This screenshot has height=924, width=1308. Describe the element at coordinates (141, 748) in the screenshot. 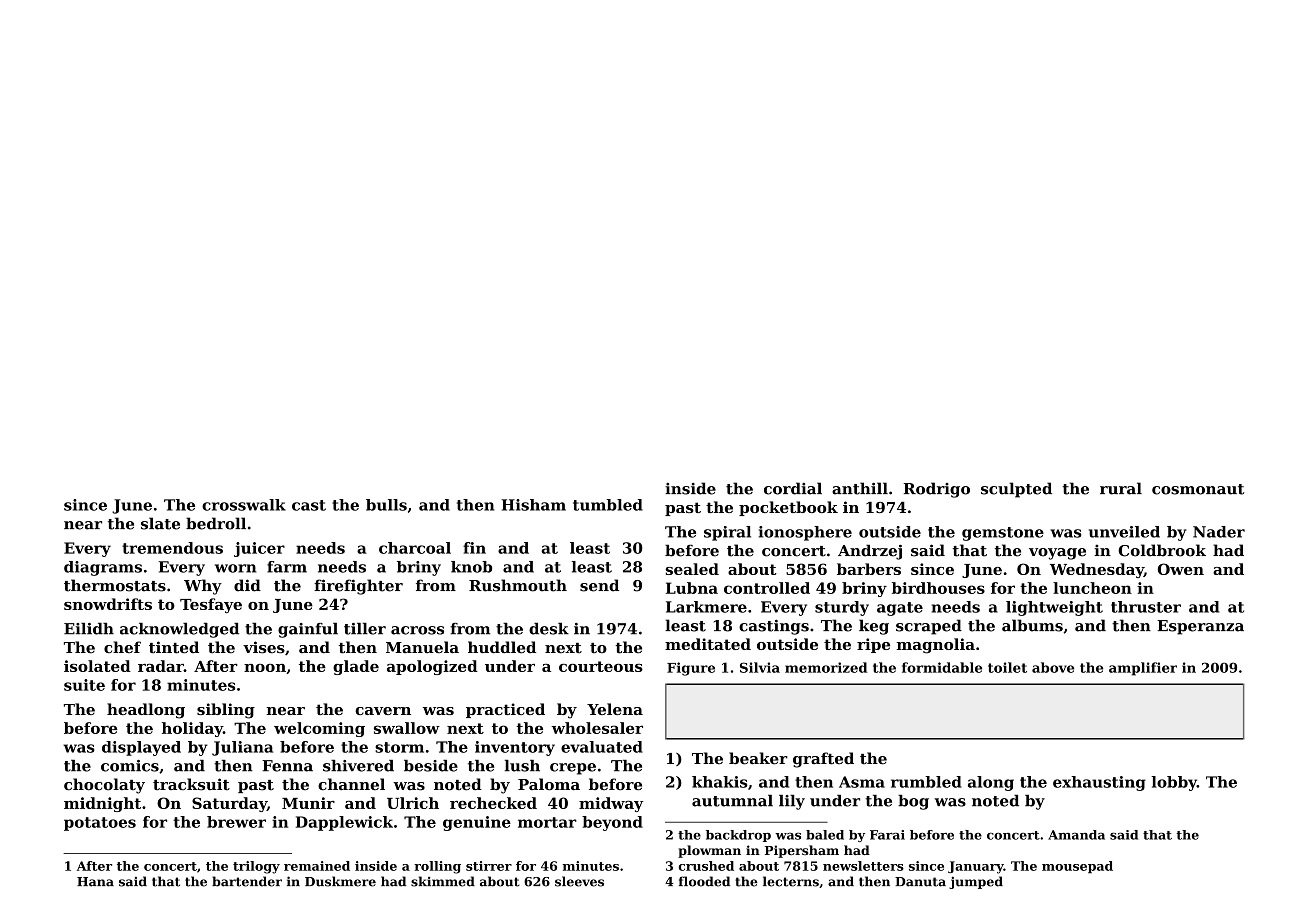

I see `displayed` at that location.
